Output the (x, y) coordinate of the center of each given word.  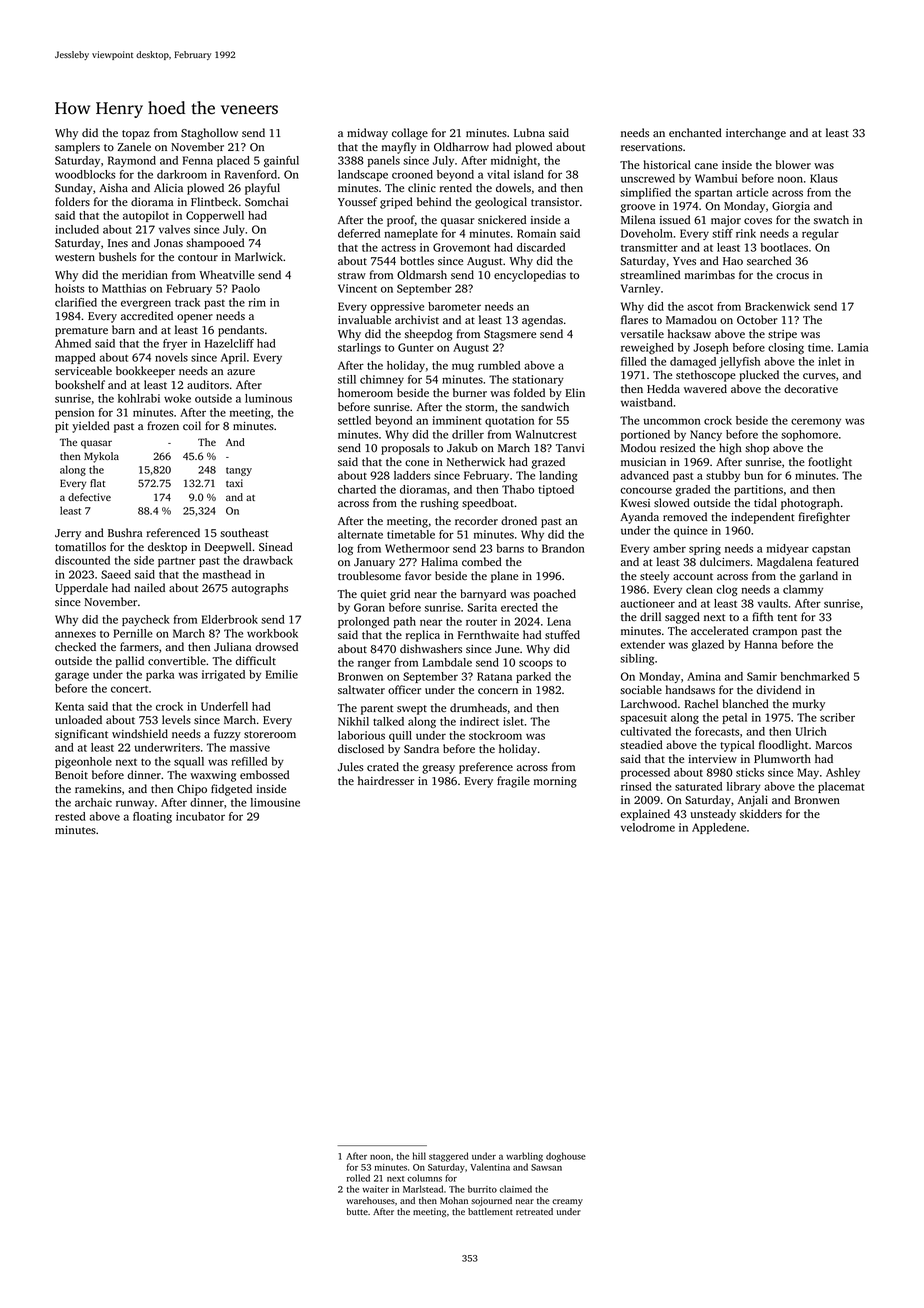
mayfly (399, 148)
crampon (774, 633)
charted (357, 489)
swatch (831, 219)
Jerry (68, 534)
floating (152, 817)
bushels (118, 256)
